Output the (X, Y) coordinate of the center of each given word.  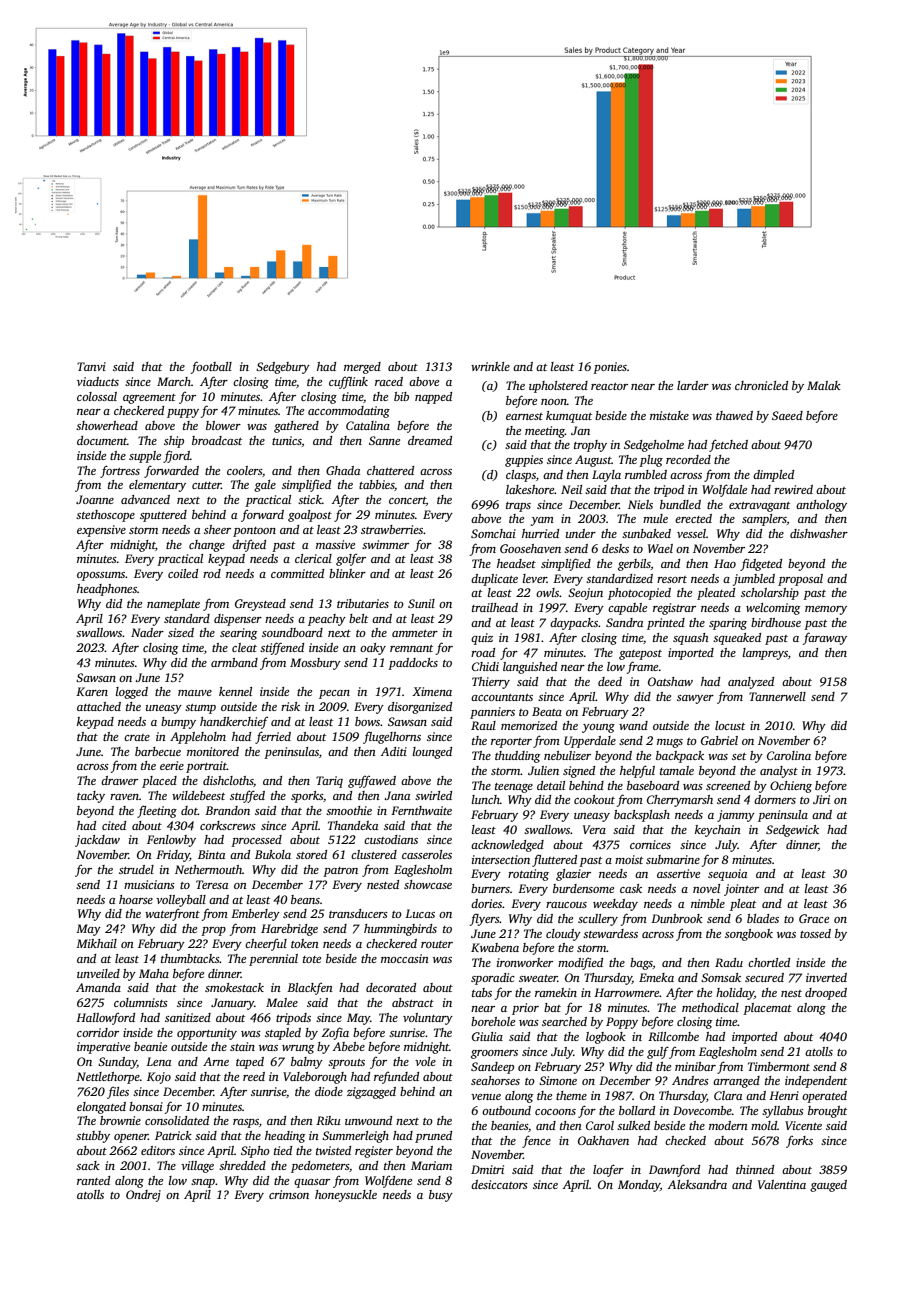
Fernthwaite (421, 810)
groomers (494, 1054)
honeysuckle (346, 1196)
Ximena (432, 691)
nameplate (173, 605)
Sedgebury (283, 368)
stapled (283, 1034)
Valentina (782, 1184)
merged (362, 368)
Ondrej (143, 1196)
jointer (741, 890)
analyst (779, 772)
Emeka (656, 977)
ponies (610, 368)
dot (189, 810)
